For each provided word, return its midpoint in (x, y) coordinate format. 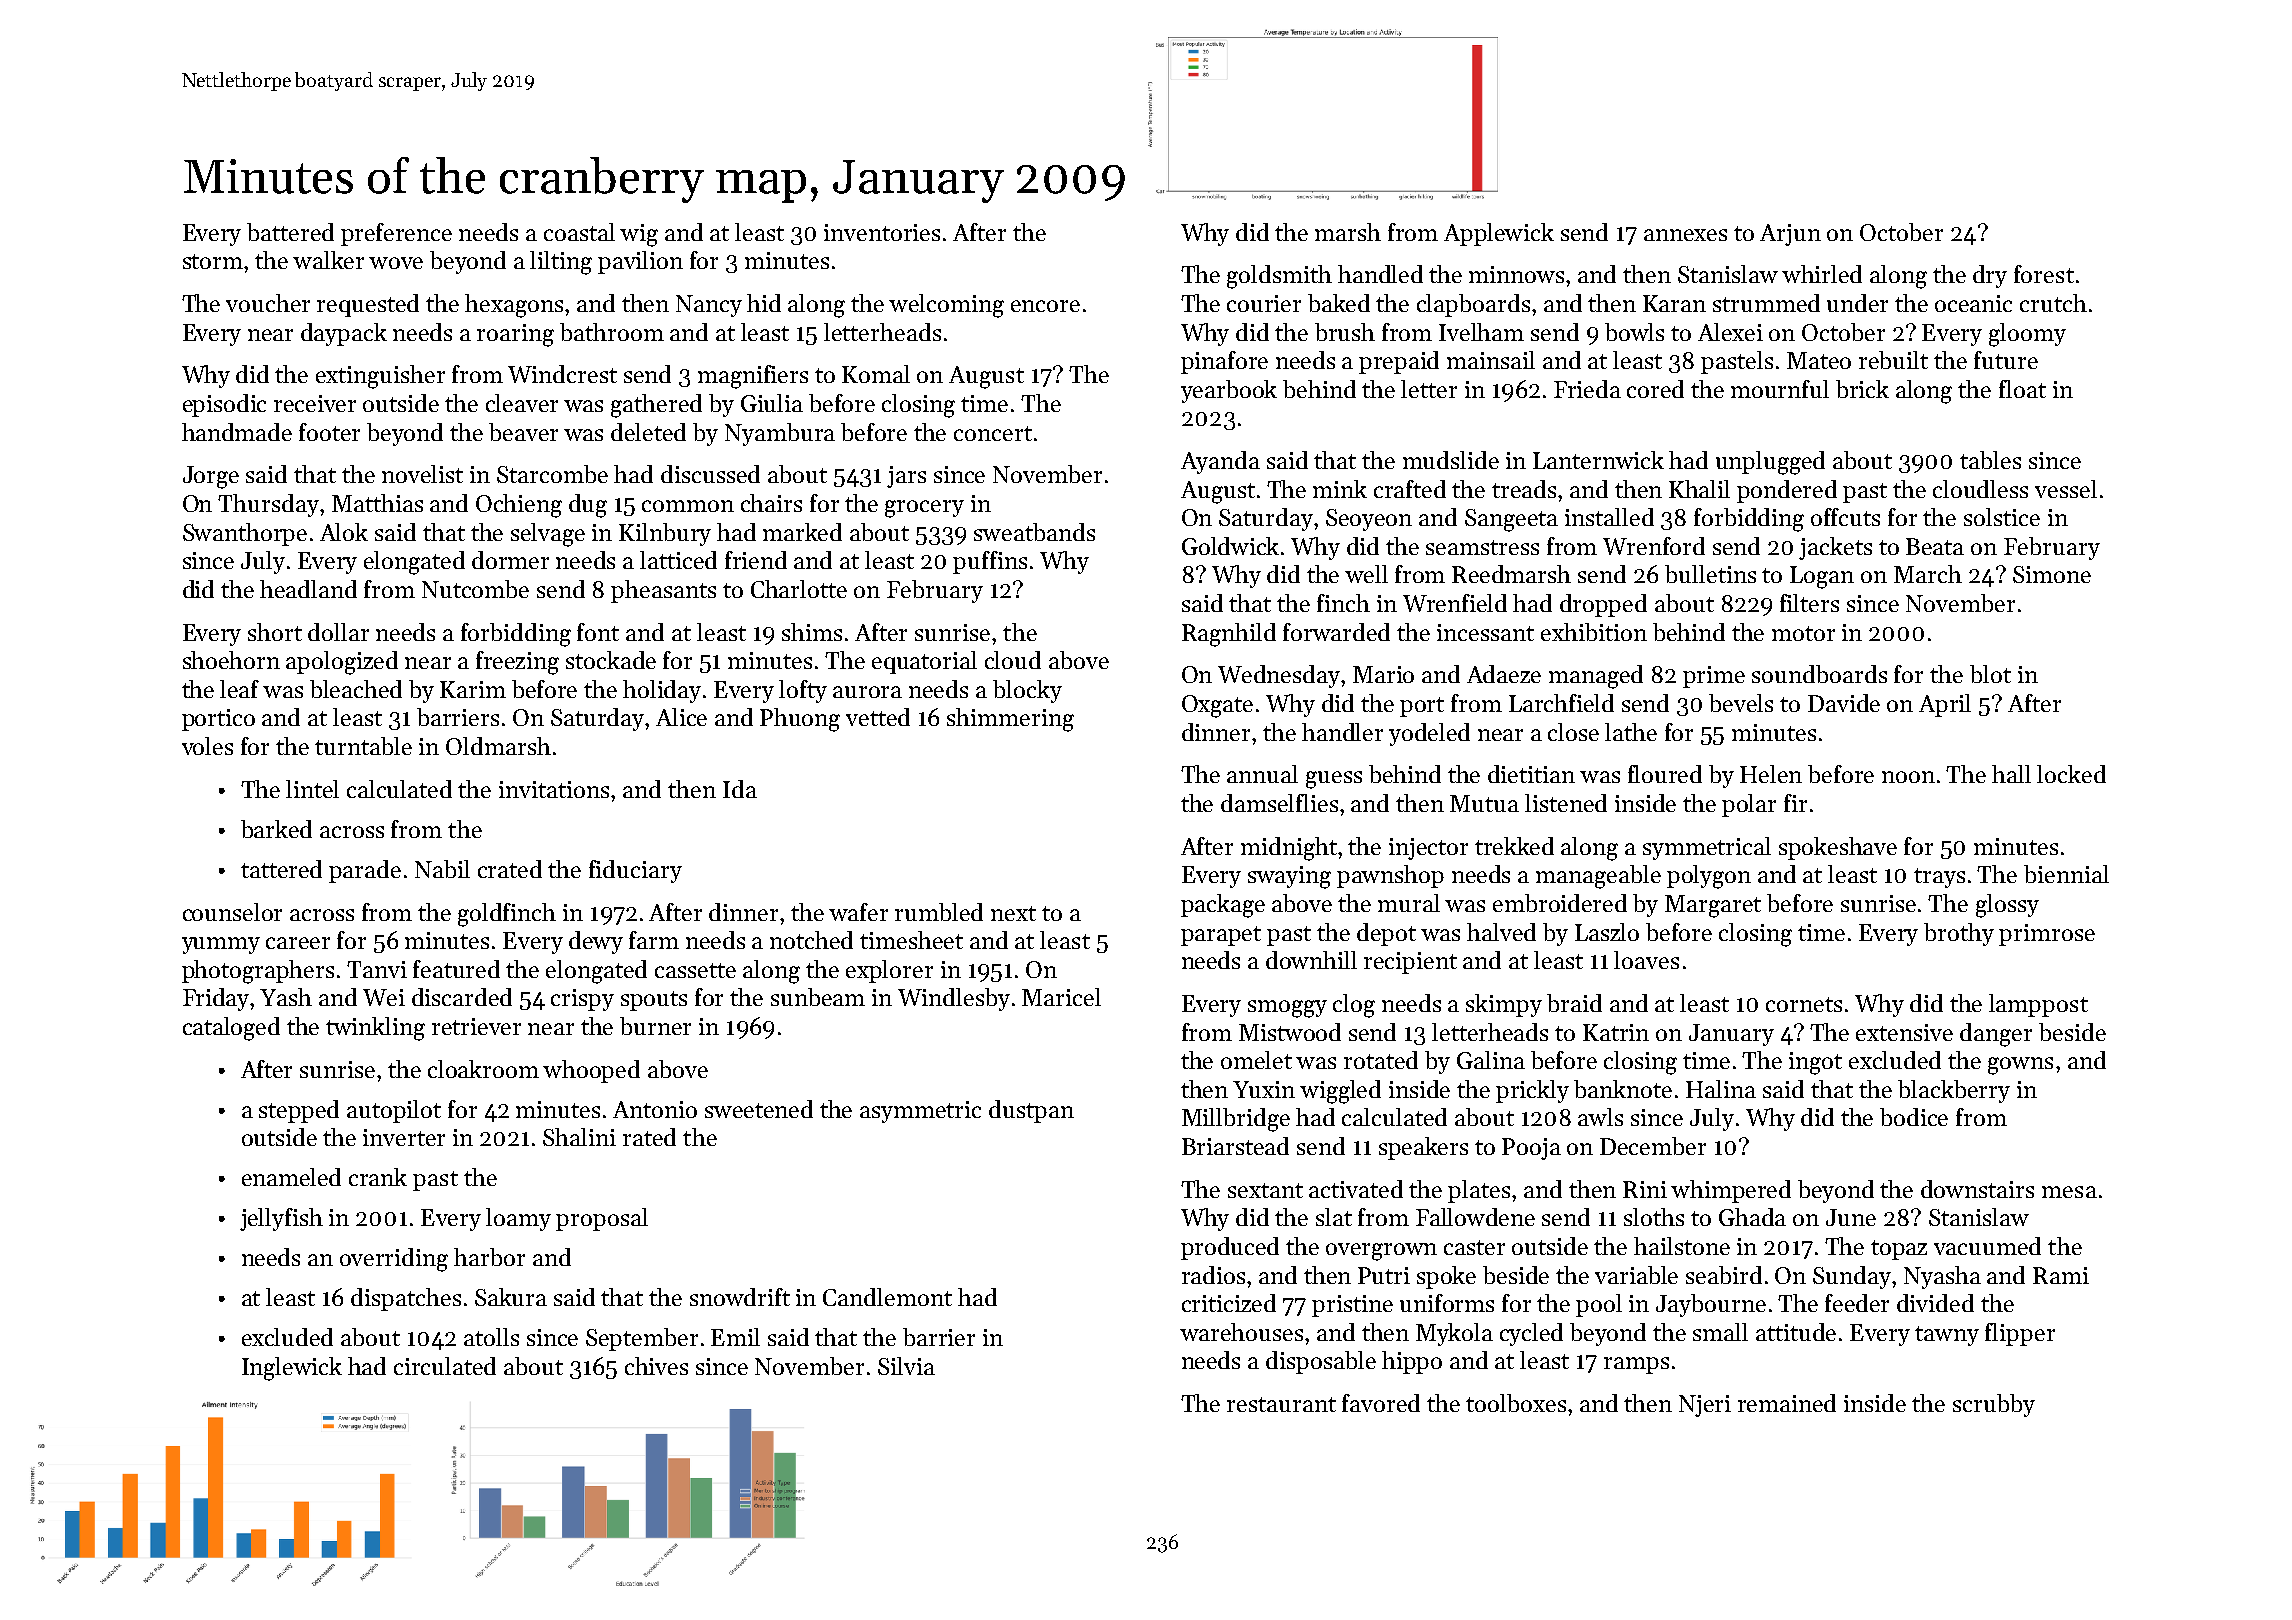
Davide (1844, 703)
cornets (1804, 1004)
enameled (291, 1177)
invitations (554, 789)
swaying (1289, 877)
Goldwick (1230, 546)
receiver (315, 403)
